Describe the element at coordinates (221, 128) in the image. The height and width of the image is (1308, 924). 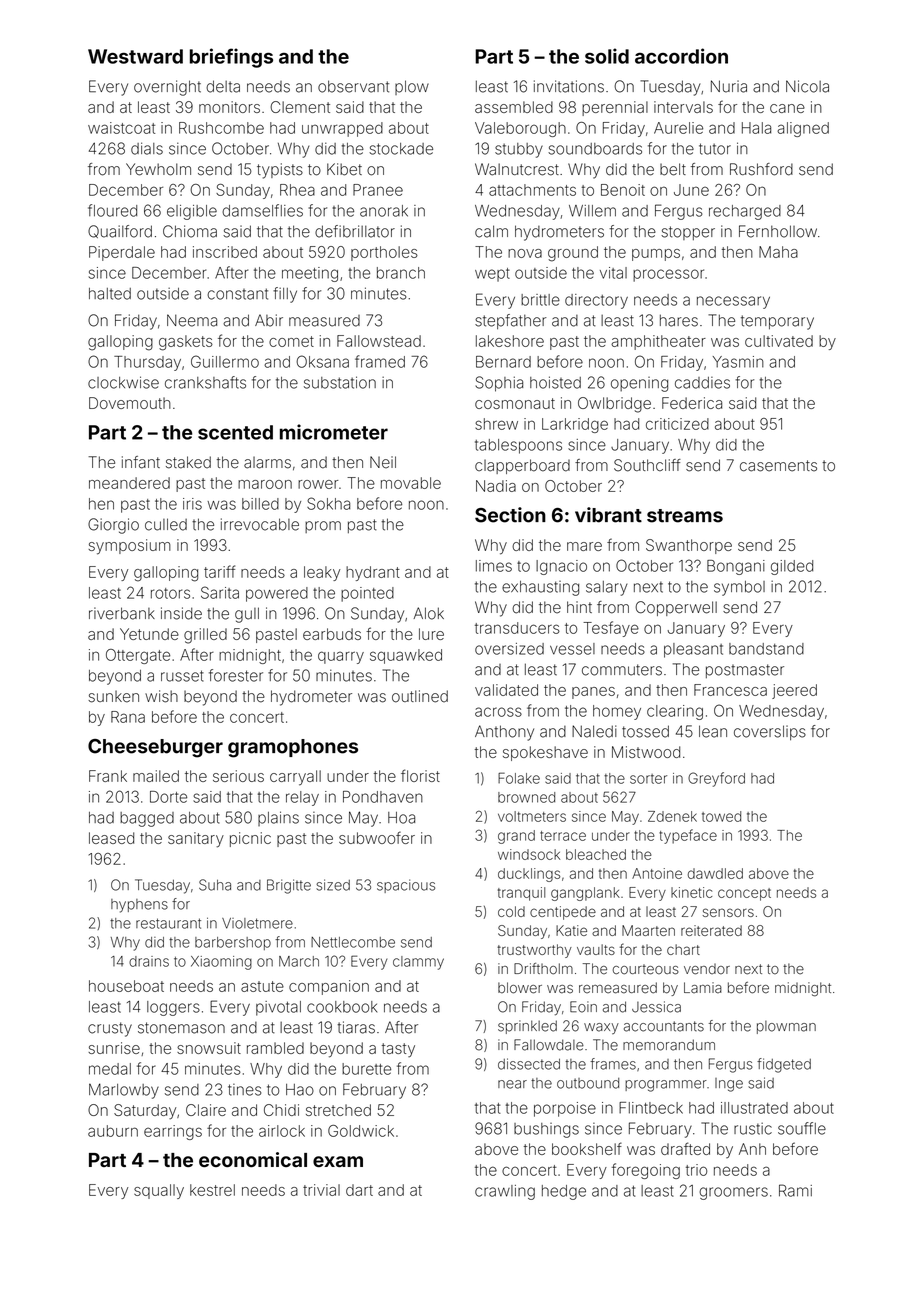
I see `Rushcombe` at that location.
